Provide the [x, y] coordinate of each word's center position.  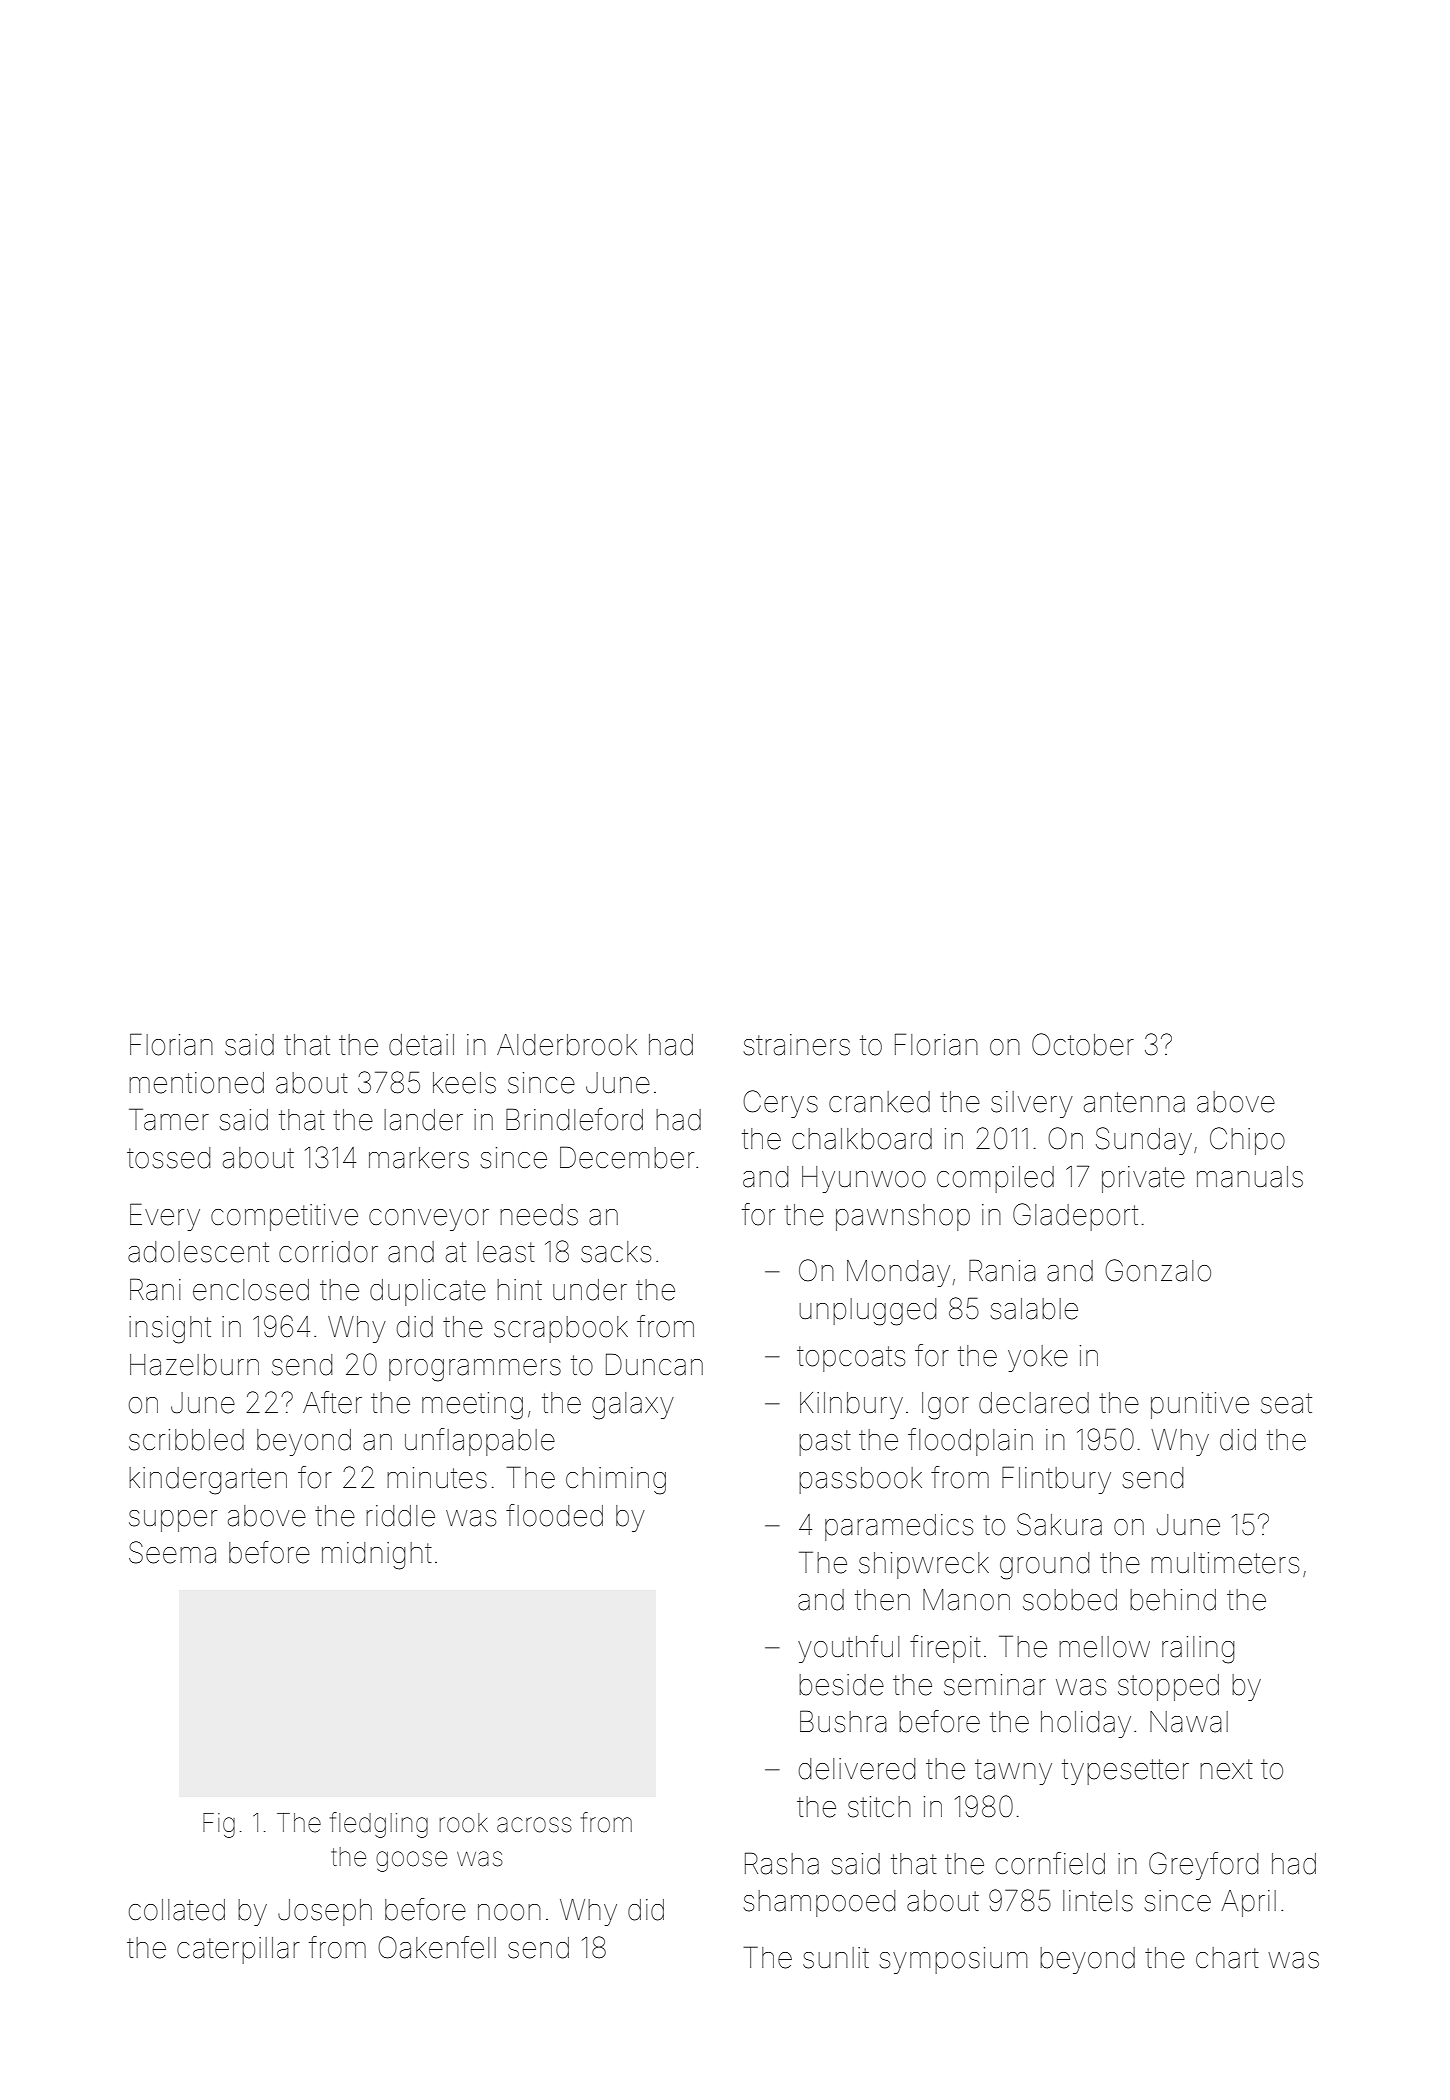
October [1083, 1044]
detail [421, 1045]
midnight [377, 1556]
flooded [554, 1515]
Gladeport [1075, 1217]
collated [177, 1910]
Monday [898, 1273]
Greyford [1203, 1866]
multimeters [1225, 1563]
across [534, 1825]
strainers [796, 1045]
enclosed [251, 1290]
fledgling [379, 1825]
